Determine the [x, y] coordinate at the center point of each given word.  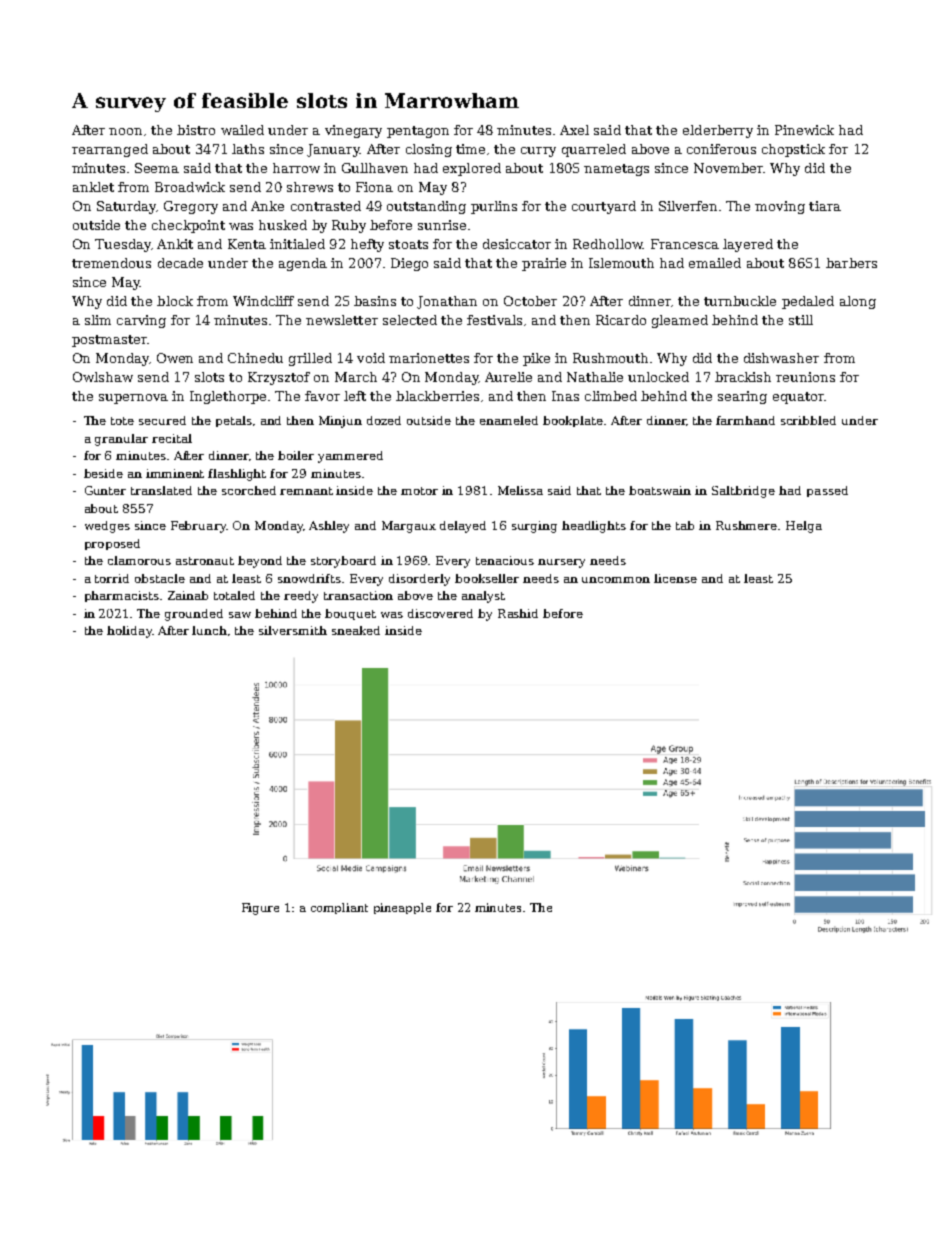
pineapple [402, 908]
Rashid [518, 613]
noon [125, 131]
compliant [339, 908]
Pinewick [804, 130]
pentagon [418, 132]
